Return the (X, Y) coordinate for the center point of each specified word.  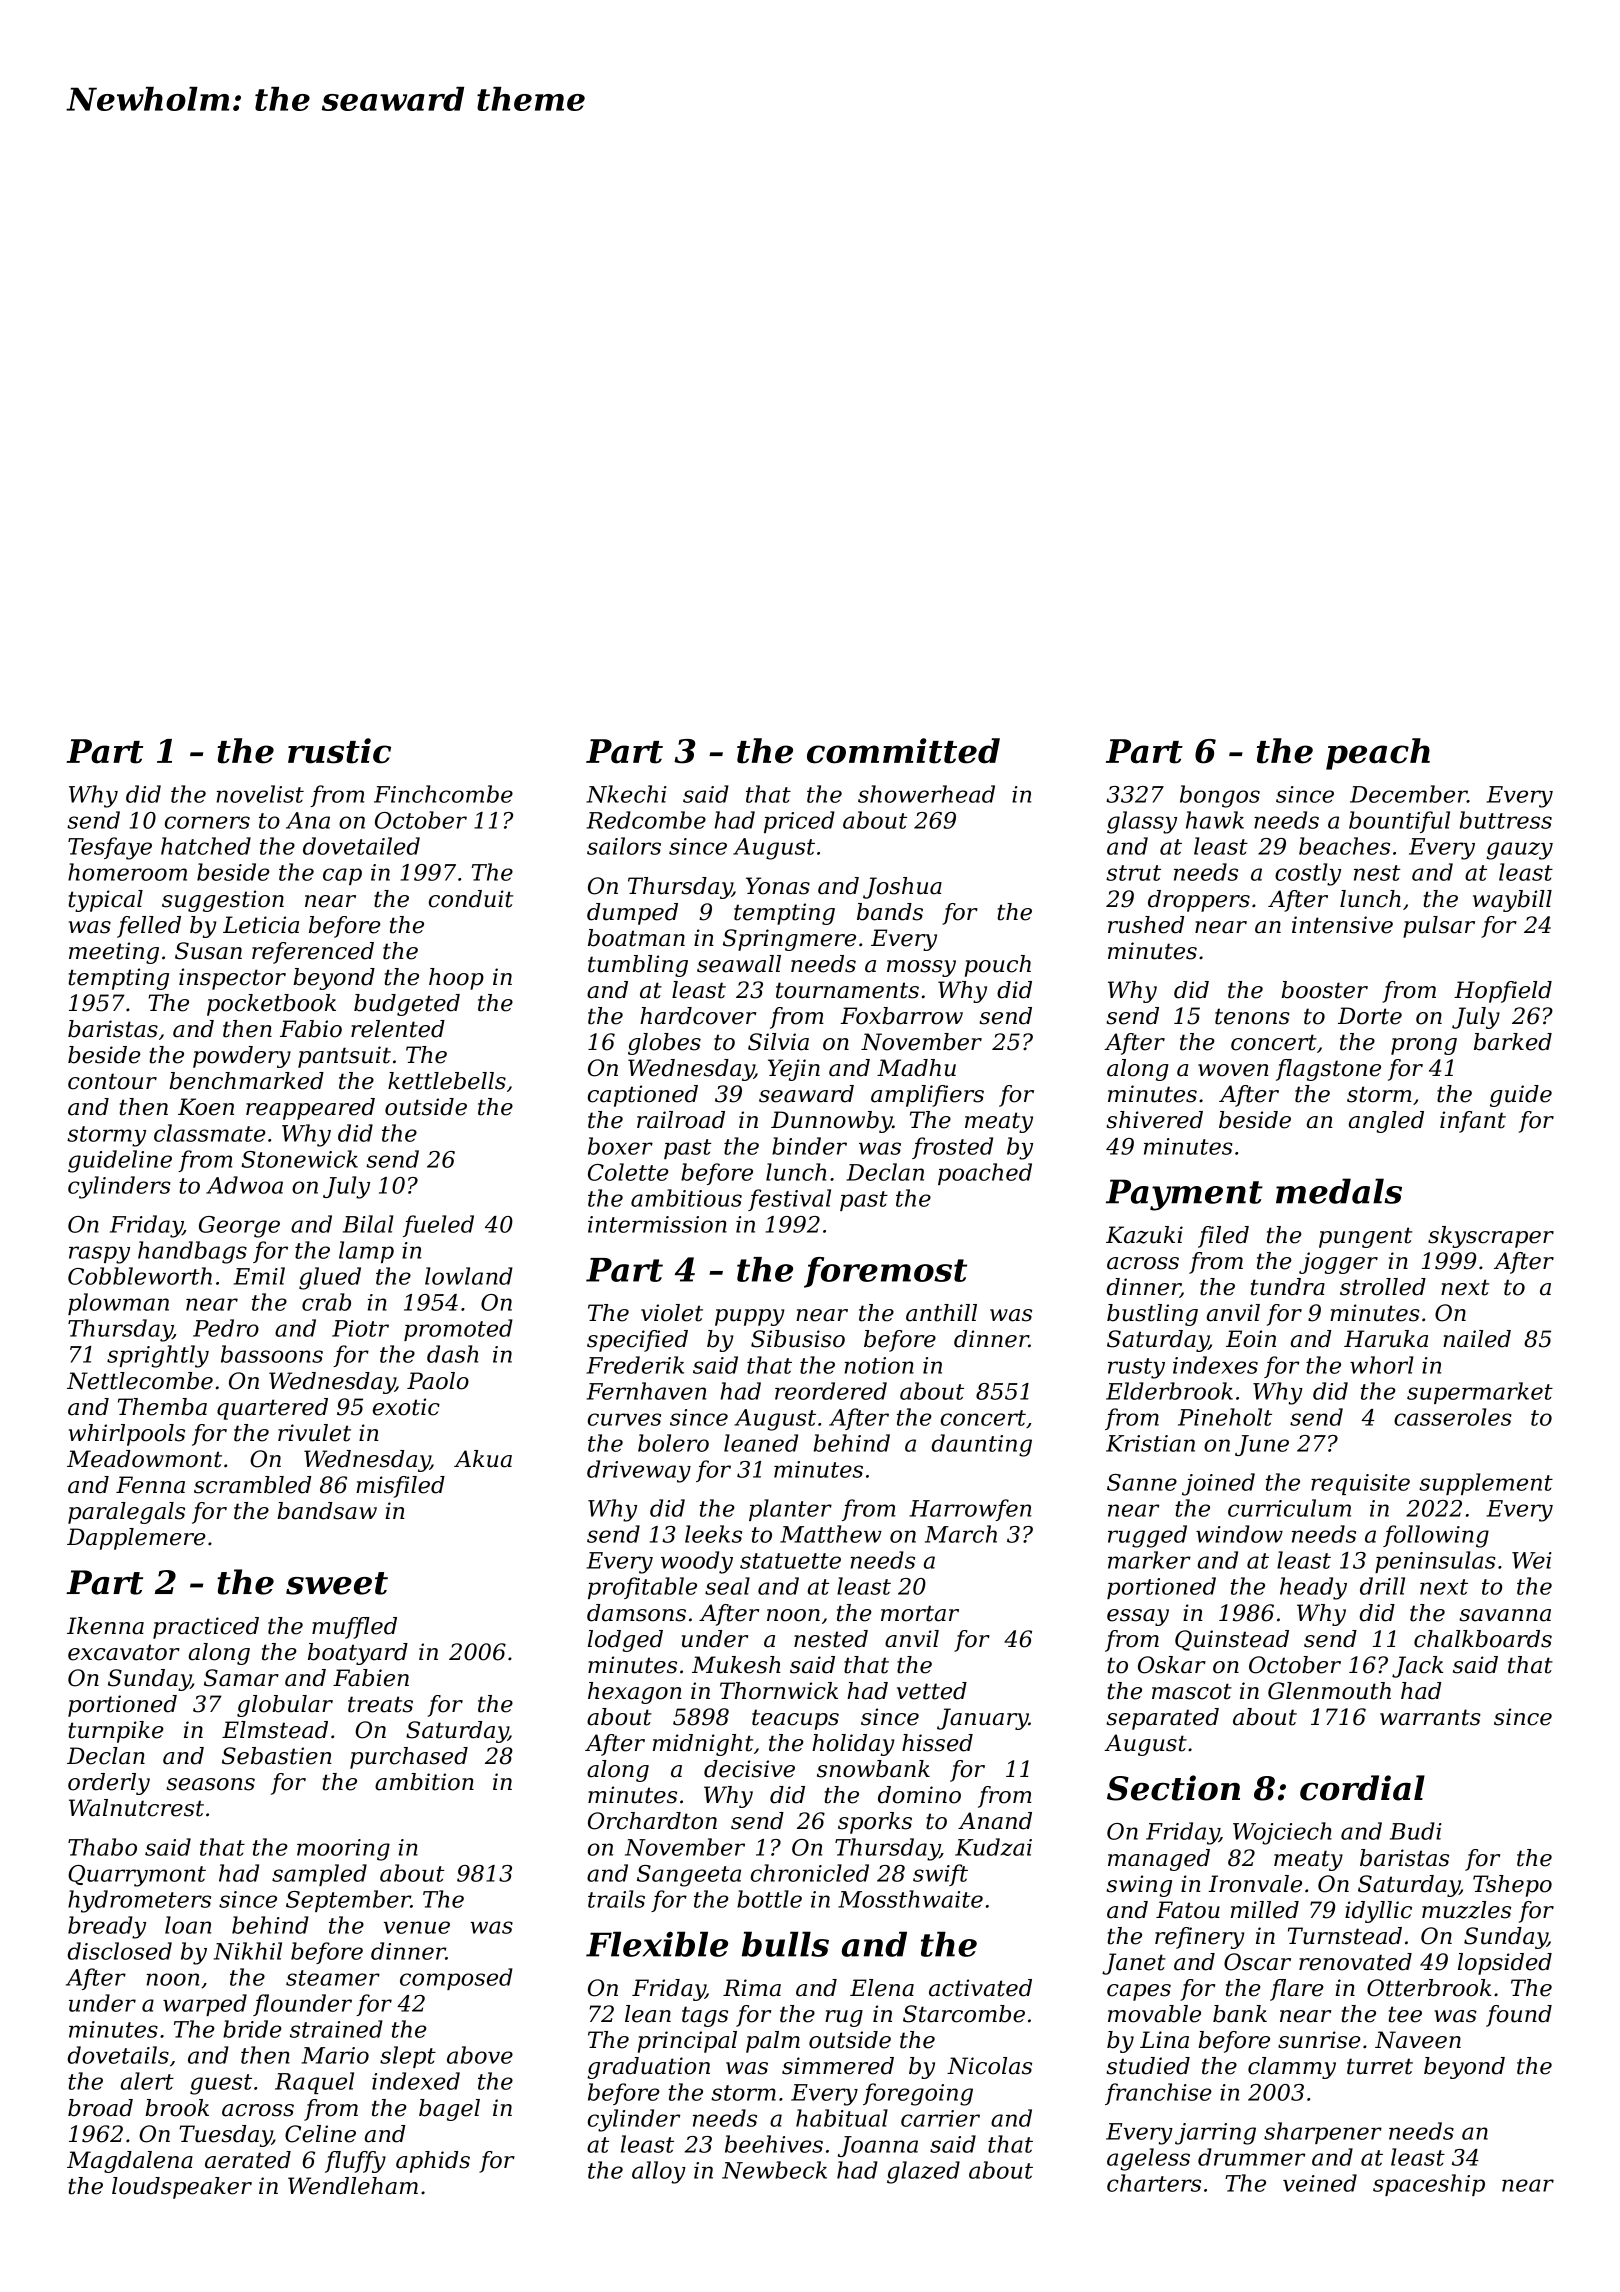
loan (188, 1925)
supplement (1486, 1484)
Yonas (778, 886)
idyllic (1378, 1912)
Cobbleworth (140, 1276)
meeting (114, 953)
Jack (1417, 1667)
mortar (920, 1613)
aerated (248, 2160)
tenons (1252, 1016)
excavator (124, 1652)
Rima (752, 1988)
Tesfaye (110, 848)
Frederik (635, 1365)
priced (799, 822)
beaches (1344, 846)
